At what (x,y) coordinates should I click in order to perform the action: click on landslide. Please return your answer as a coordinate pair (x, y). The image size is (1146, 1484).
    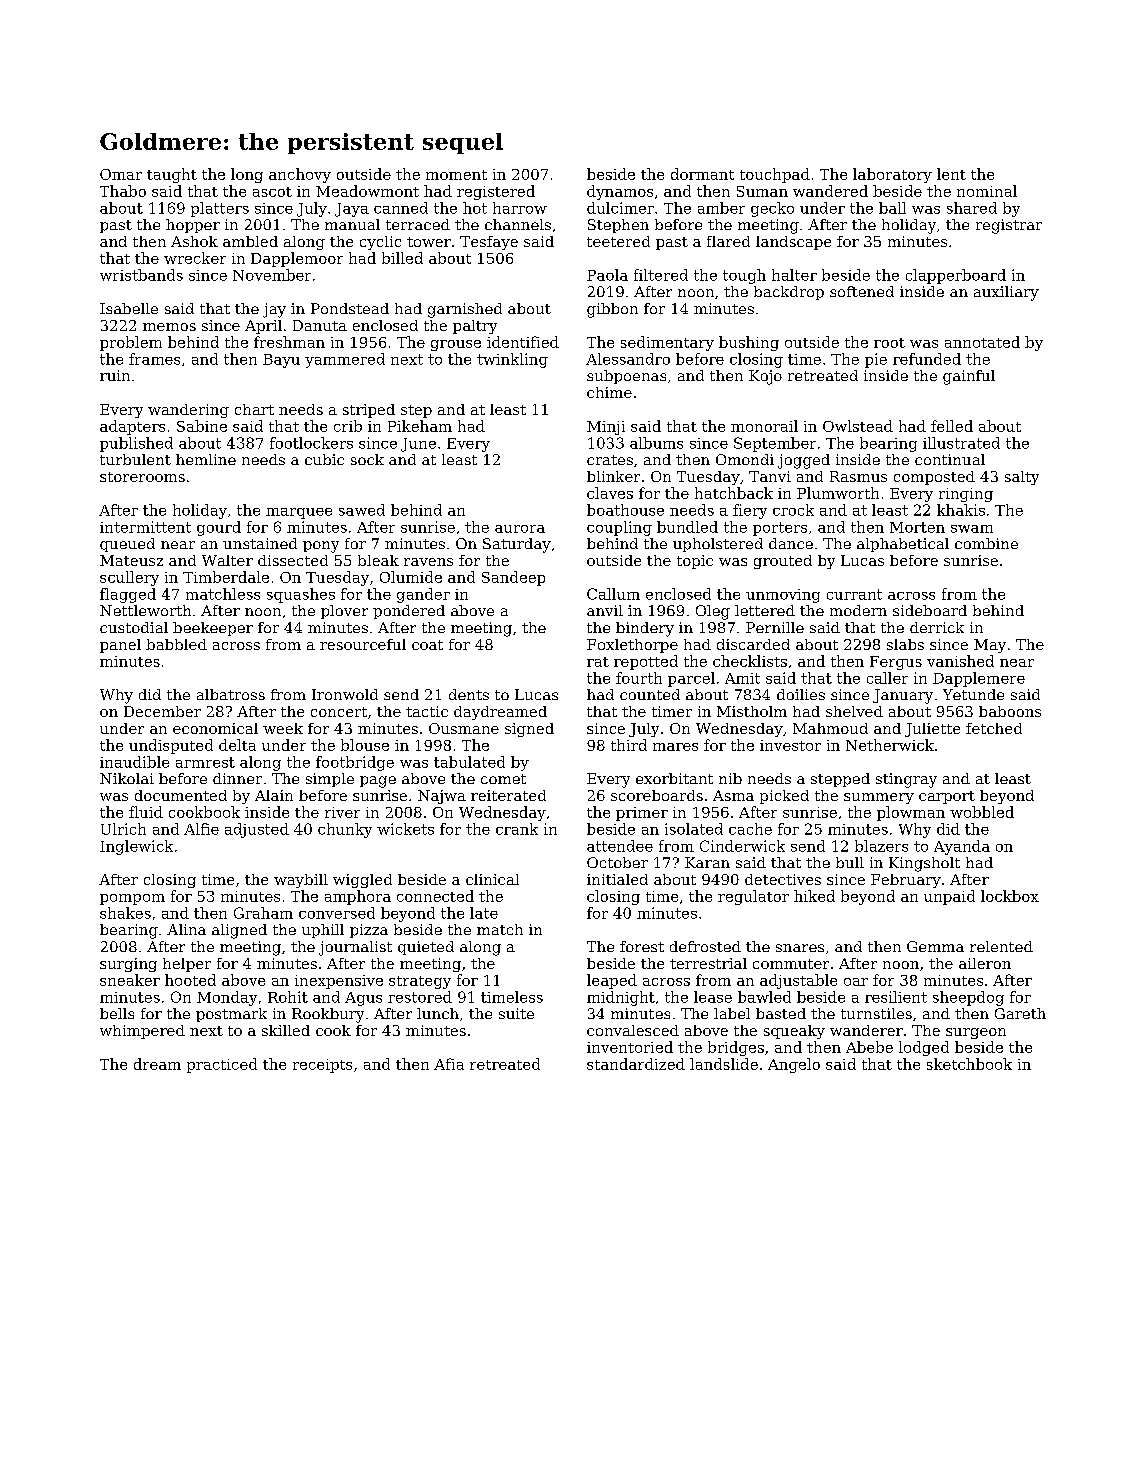
    Looking at the image, I should click on (724, 1064).
